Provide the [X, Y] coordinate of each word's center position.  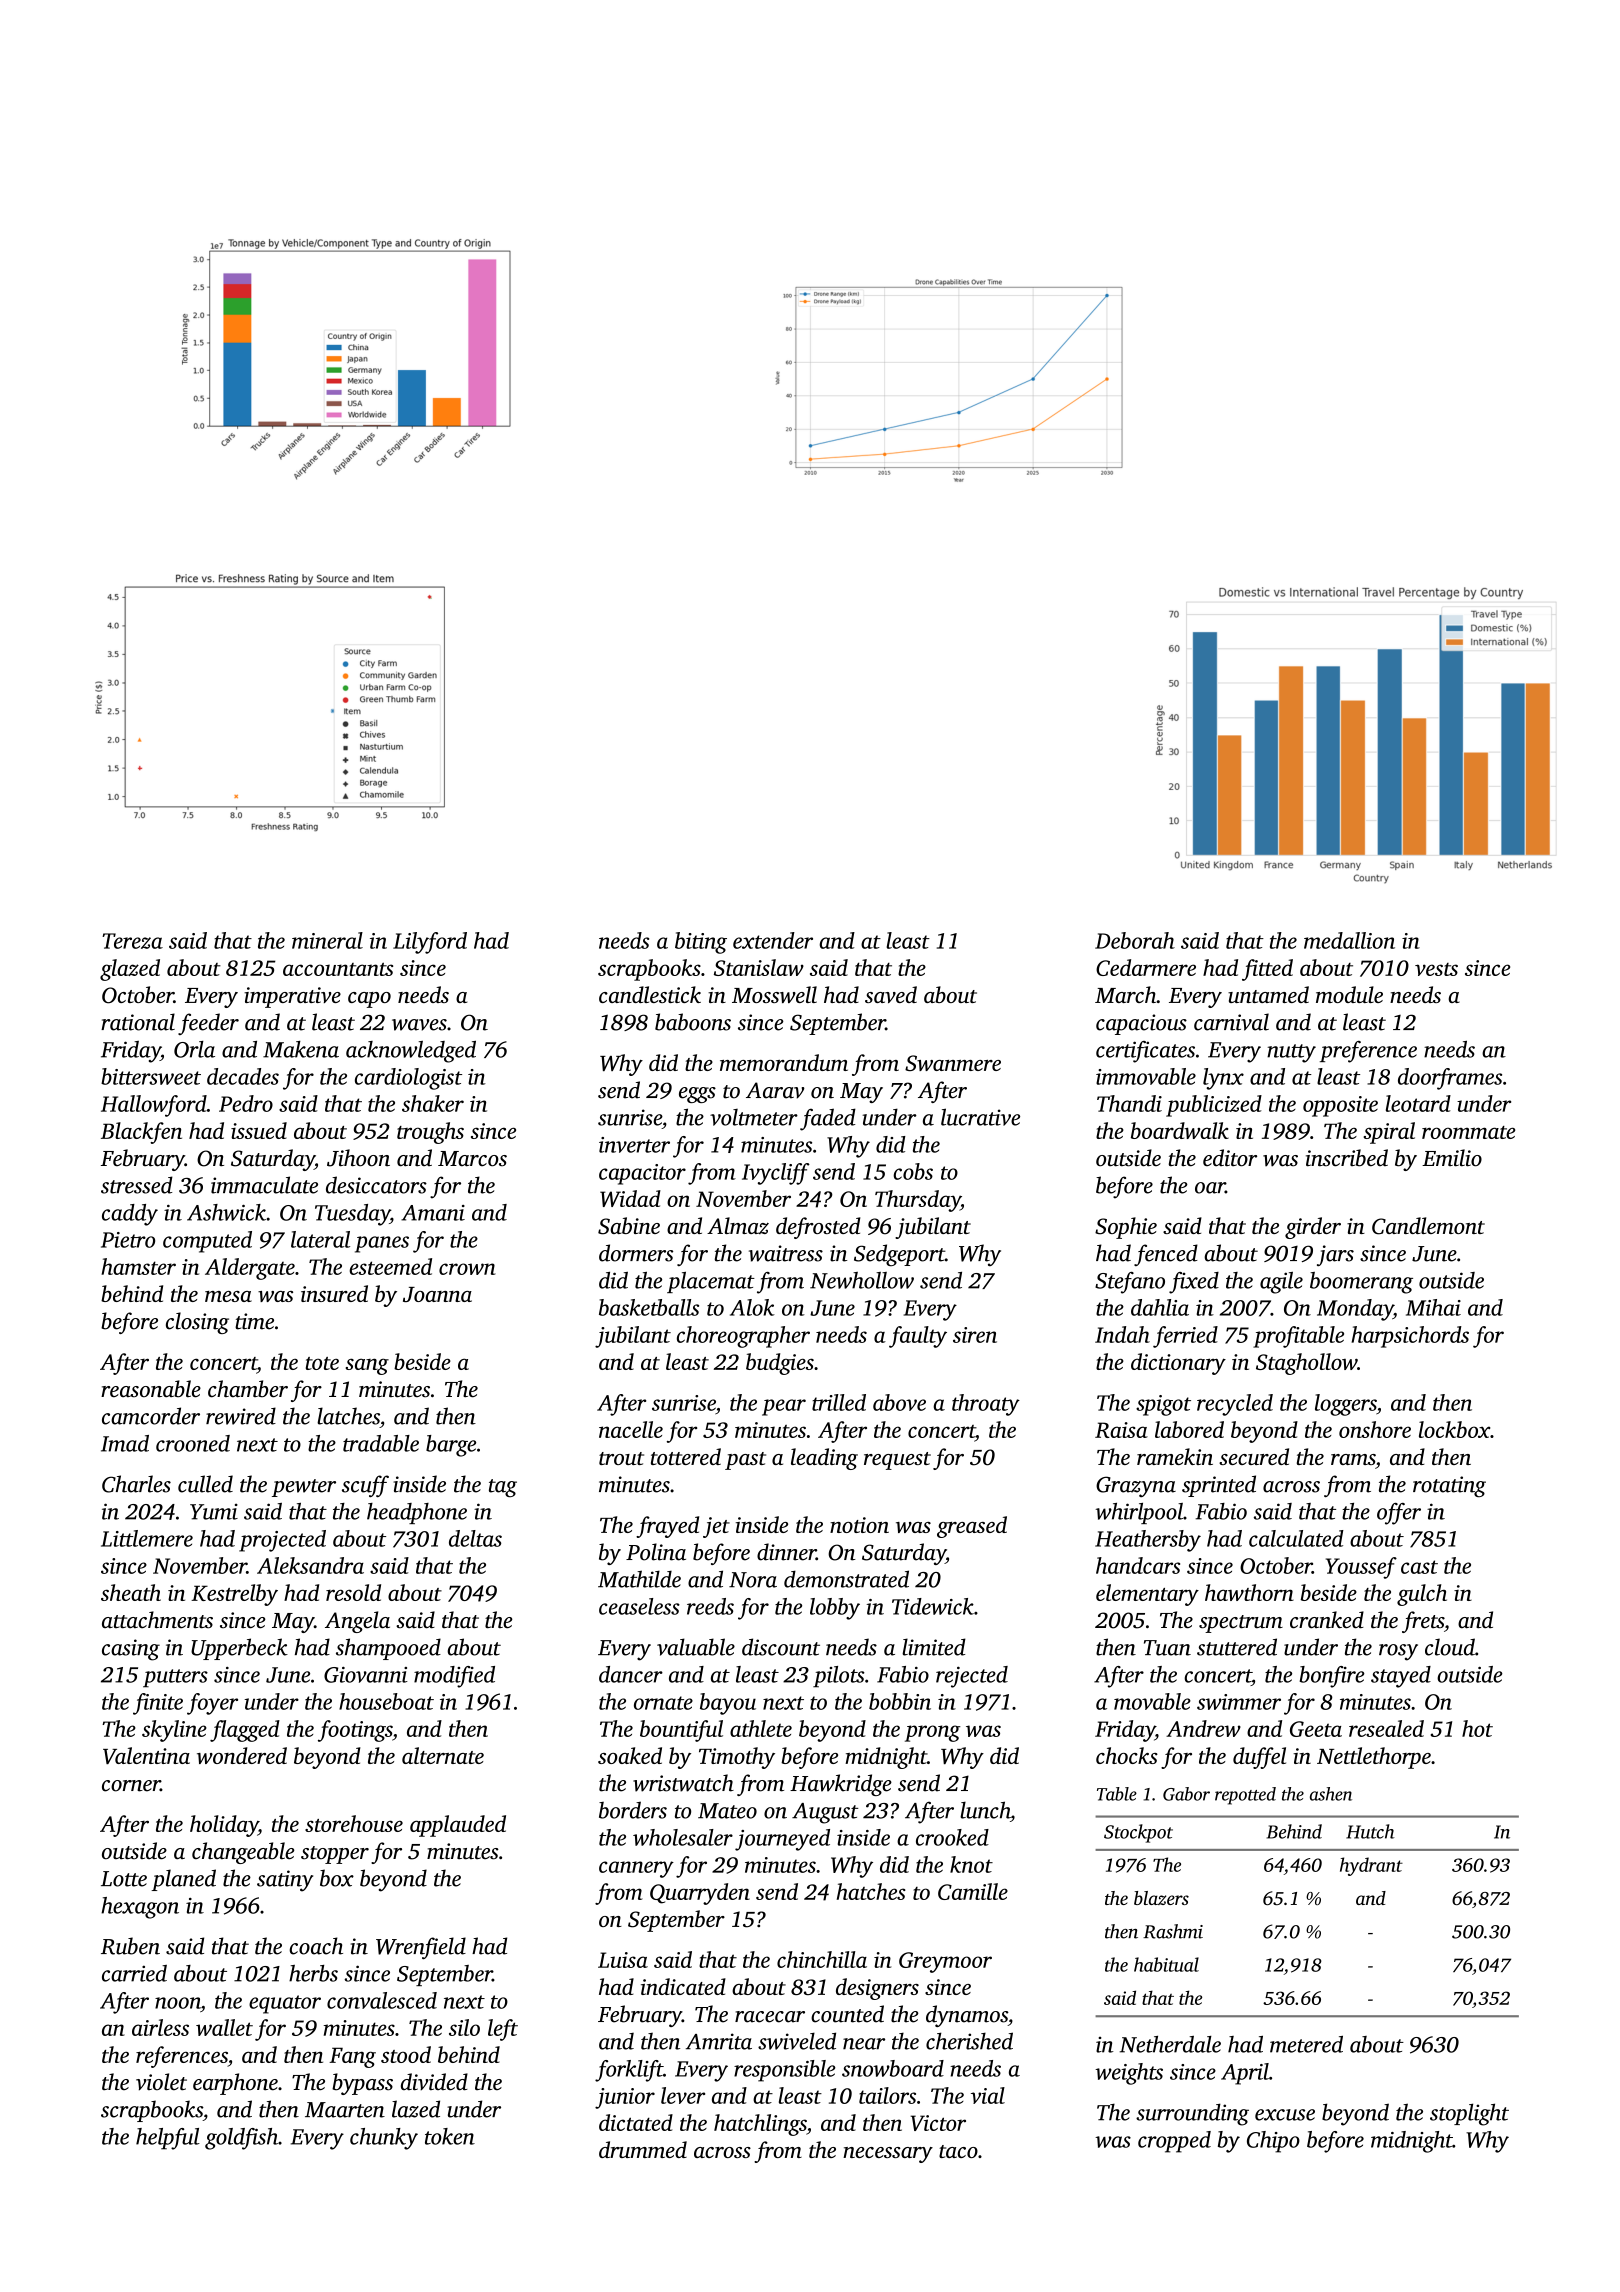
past [745, 1461]
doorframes [1450, 1079]
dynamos [967, 2016]
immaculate [264, 1185]
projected [282, 1541]
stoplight [1469, 2114]
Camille [973, 1891]
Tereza [132, 941]
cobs [913, 1171]
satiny [285, 1881]
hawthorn [1249, 1592]
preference [1368, 1052]
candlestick [650, 994]
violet [161, 2082]
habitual [1166, 1964]
